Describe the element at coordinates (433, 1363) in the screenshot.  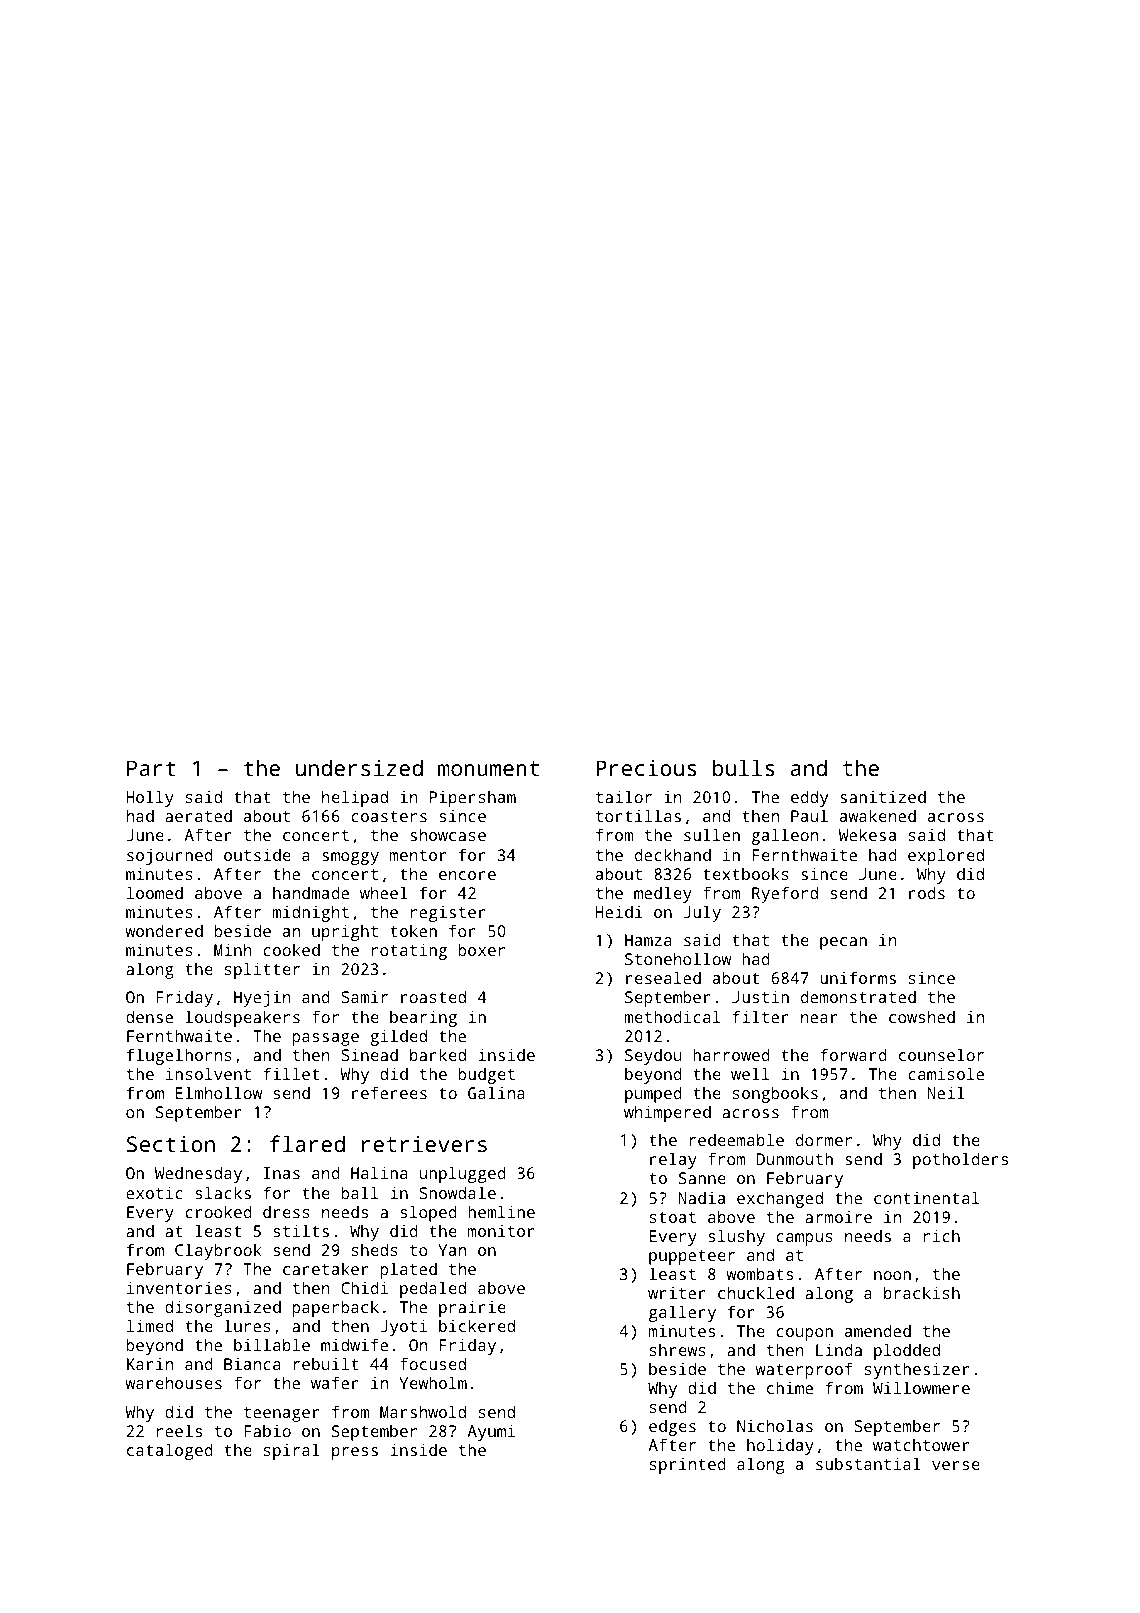
I see `focused` at that location.
